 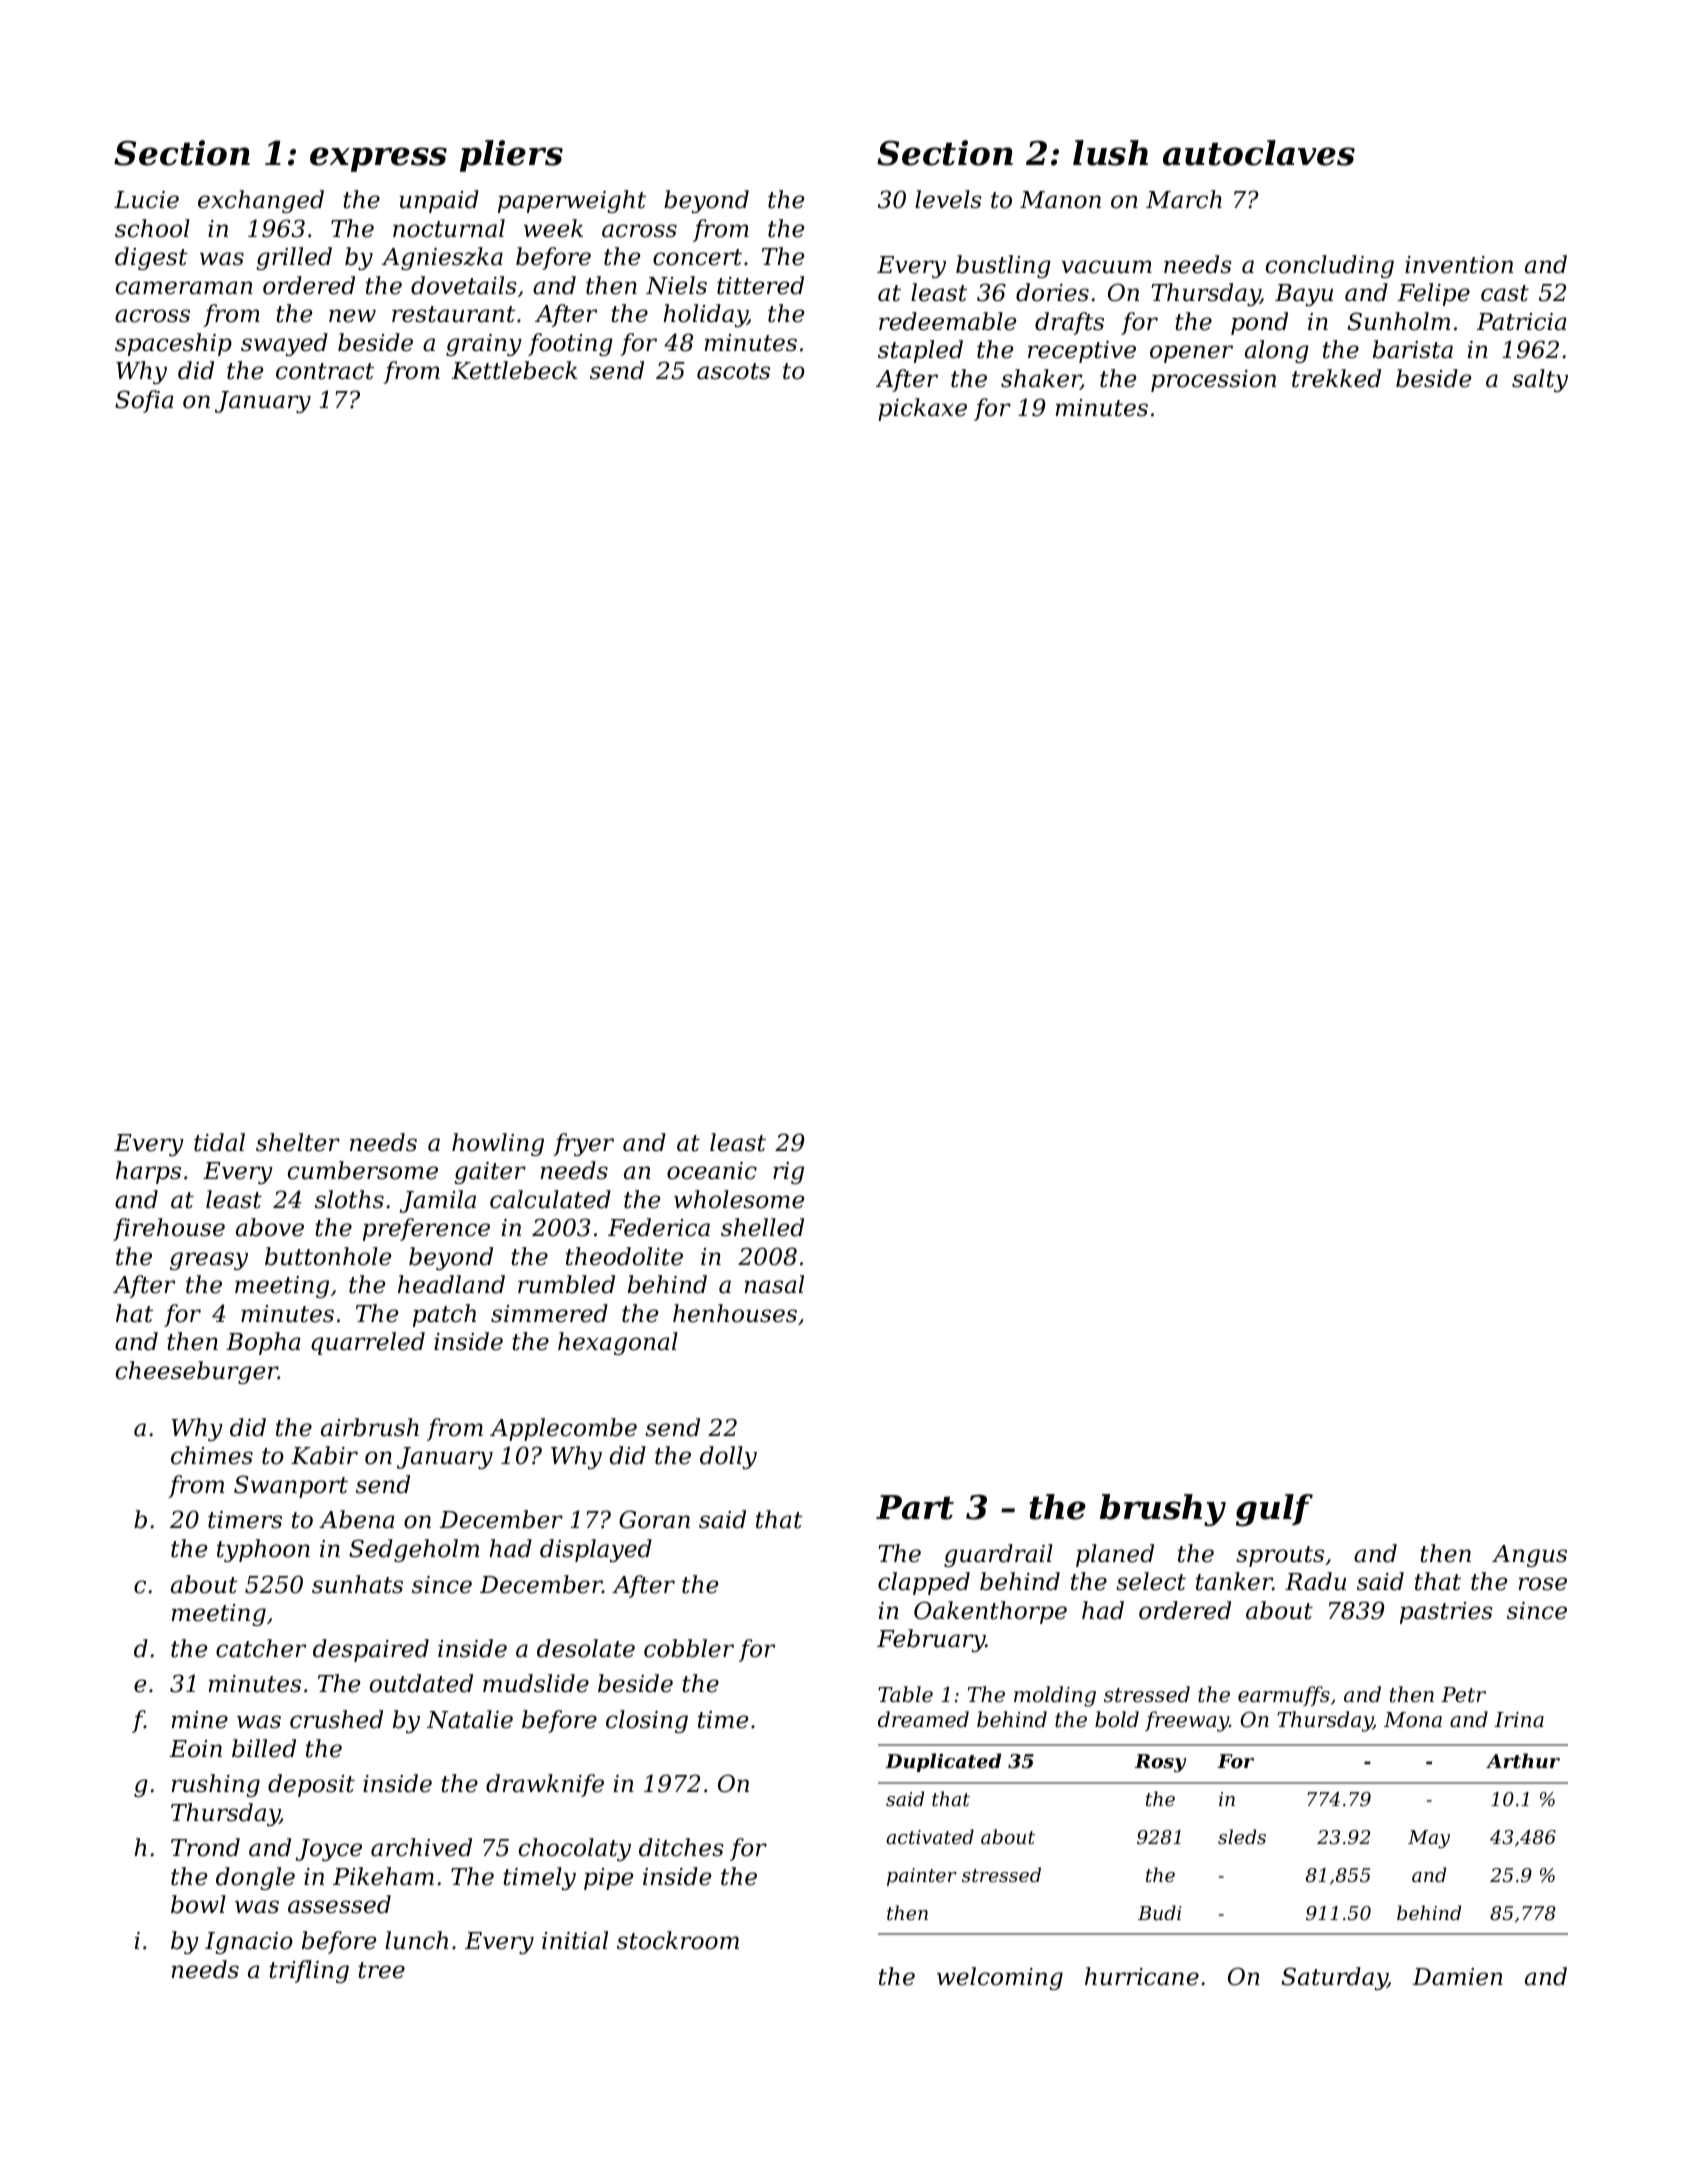 I want to click on Kettlebeck, so click(x=514, y=370).
